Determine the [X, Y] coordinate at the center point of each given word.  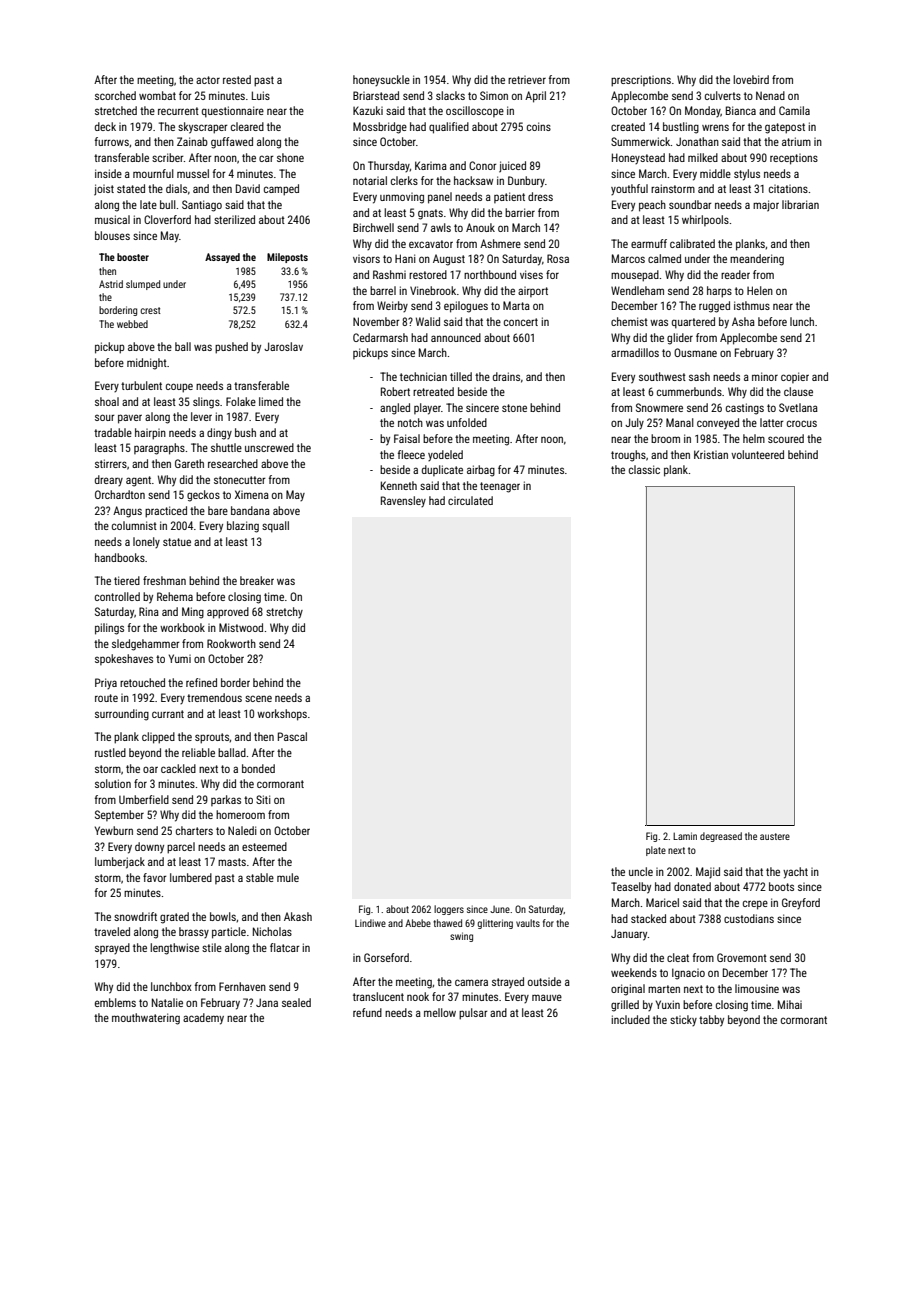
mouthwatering [146, 1019]
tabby [711, 1021]
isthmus [752, 305]
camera [471, 982]
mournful [153, 173]
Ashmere [500, 243]
